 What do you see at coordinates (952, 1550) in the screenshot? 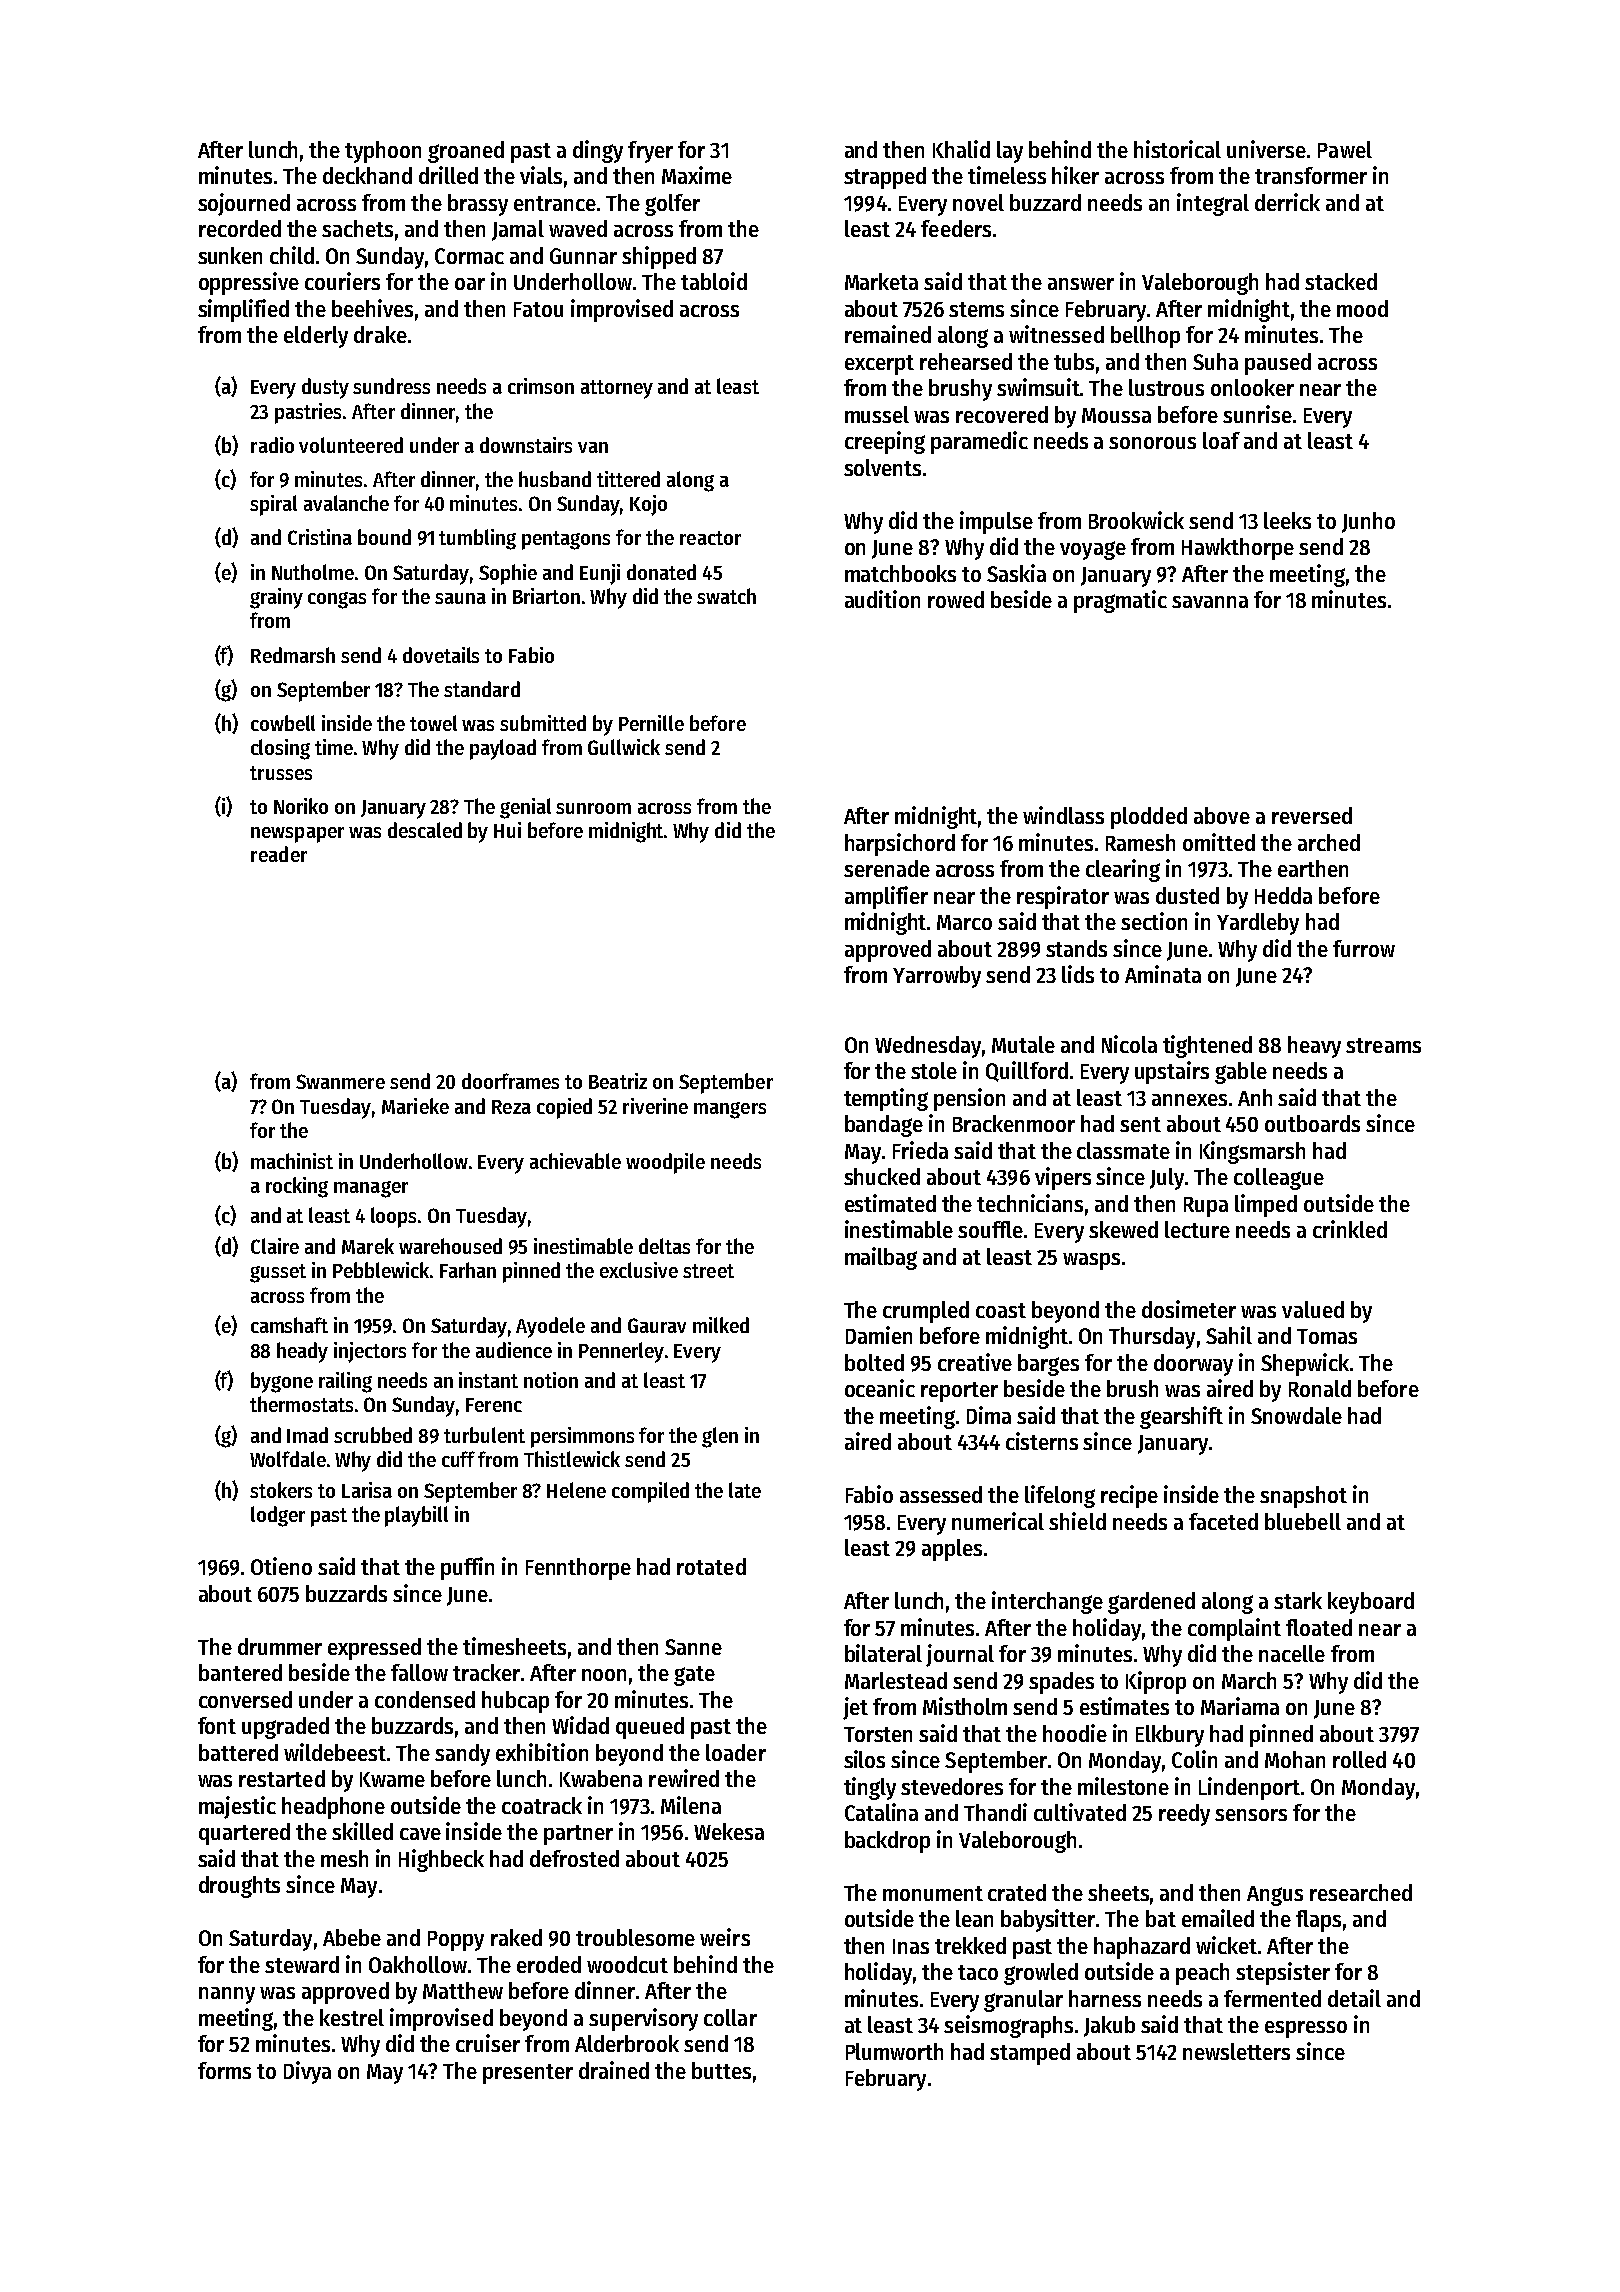
I see `apples` at bounding box center [952, 1550].
